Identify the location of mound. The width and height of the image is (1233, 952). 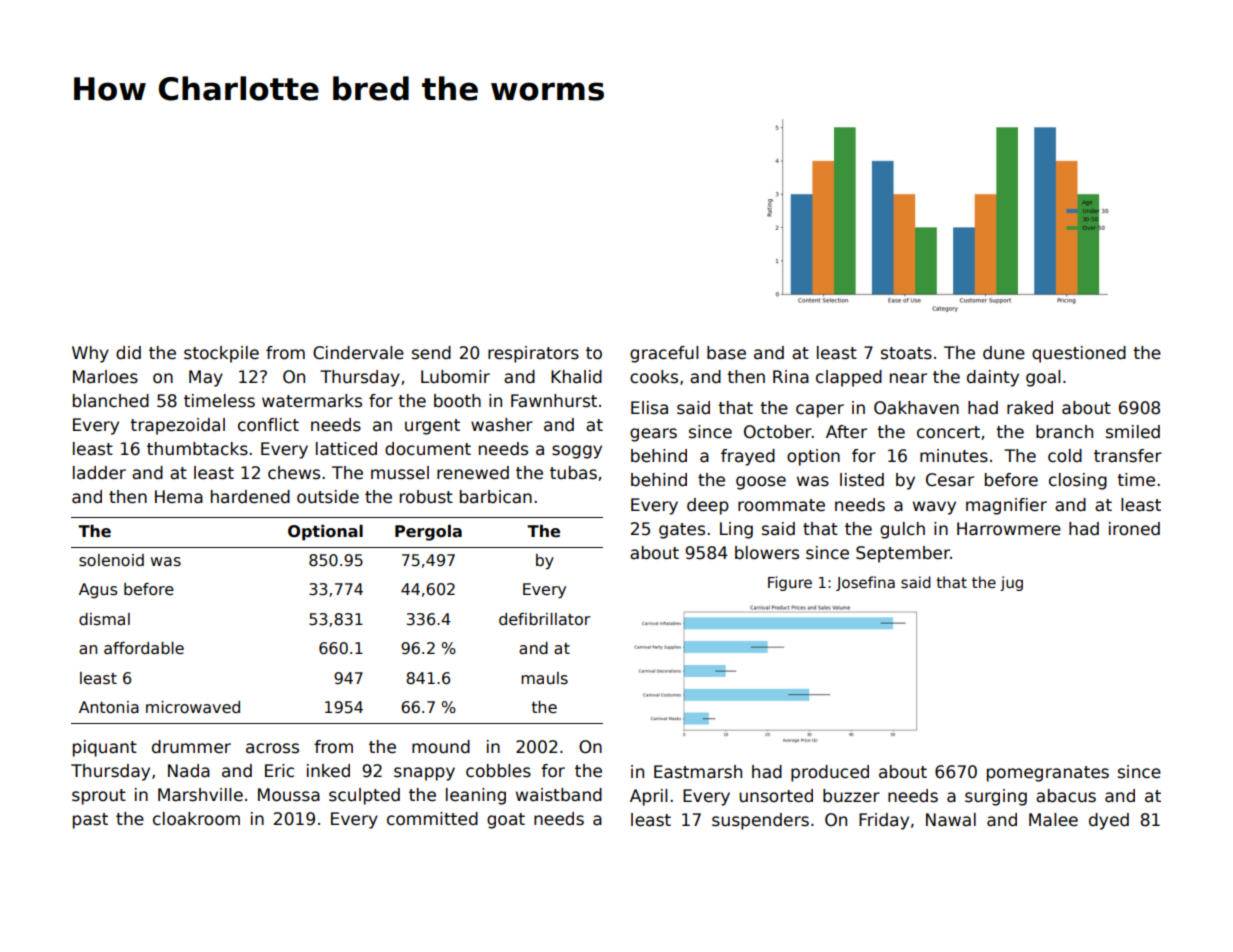
(441, 747).
